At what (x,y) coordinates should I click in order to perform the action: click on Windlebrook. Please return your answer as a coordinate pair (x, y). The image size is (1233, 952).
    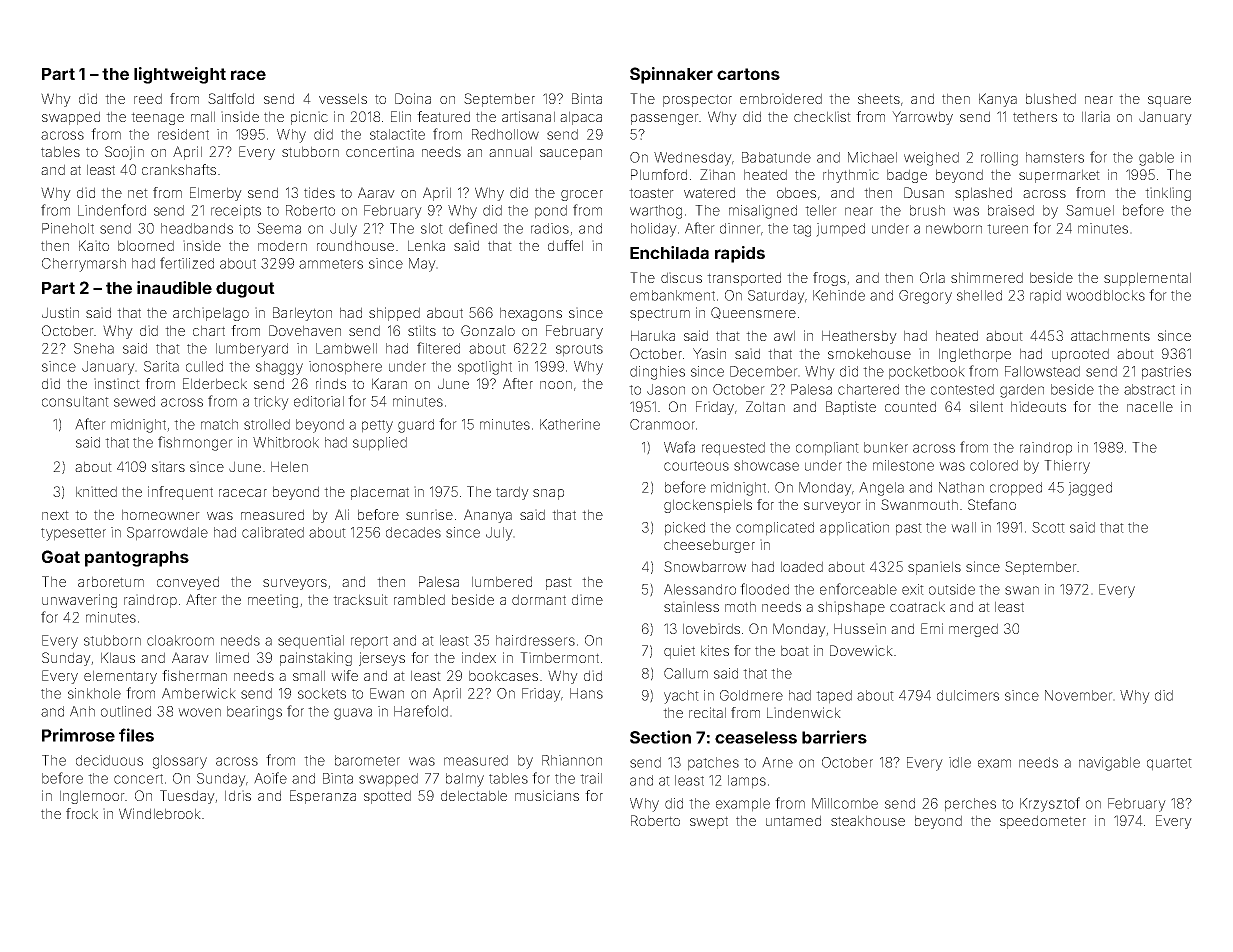
    Looking at the image, I should click on (160, 813).
